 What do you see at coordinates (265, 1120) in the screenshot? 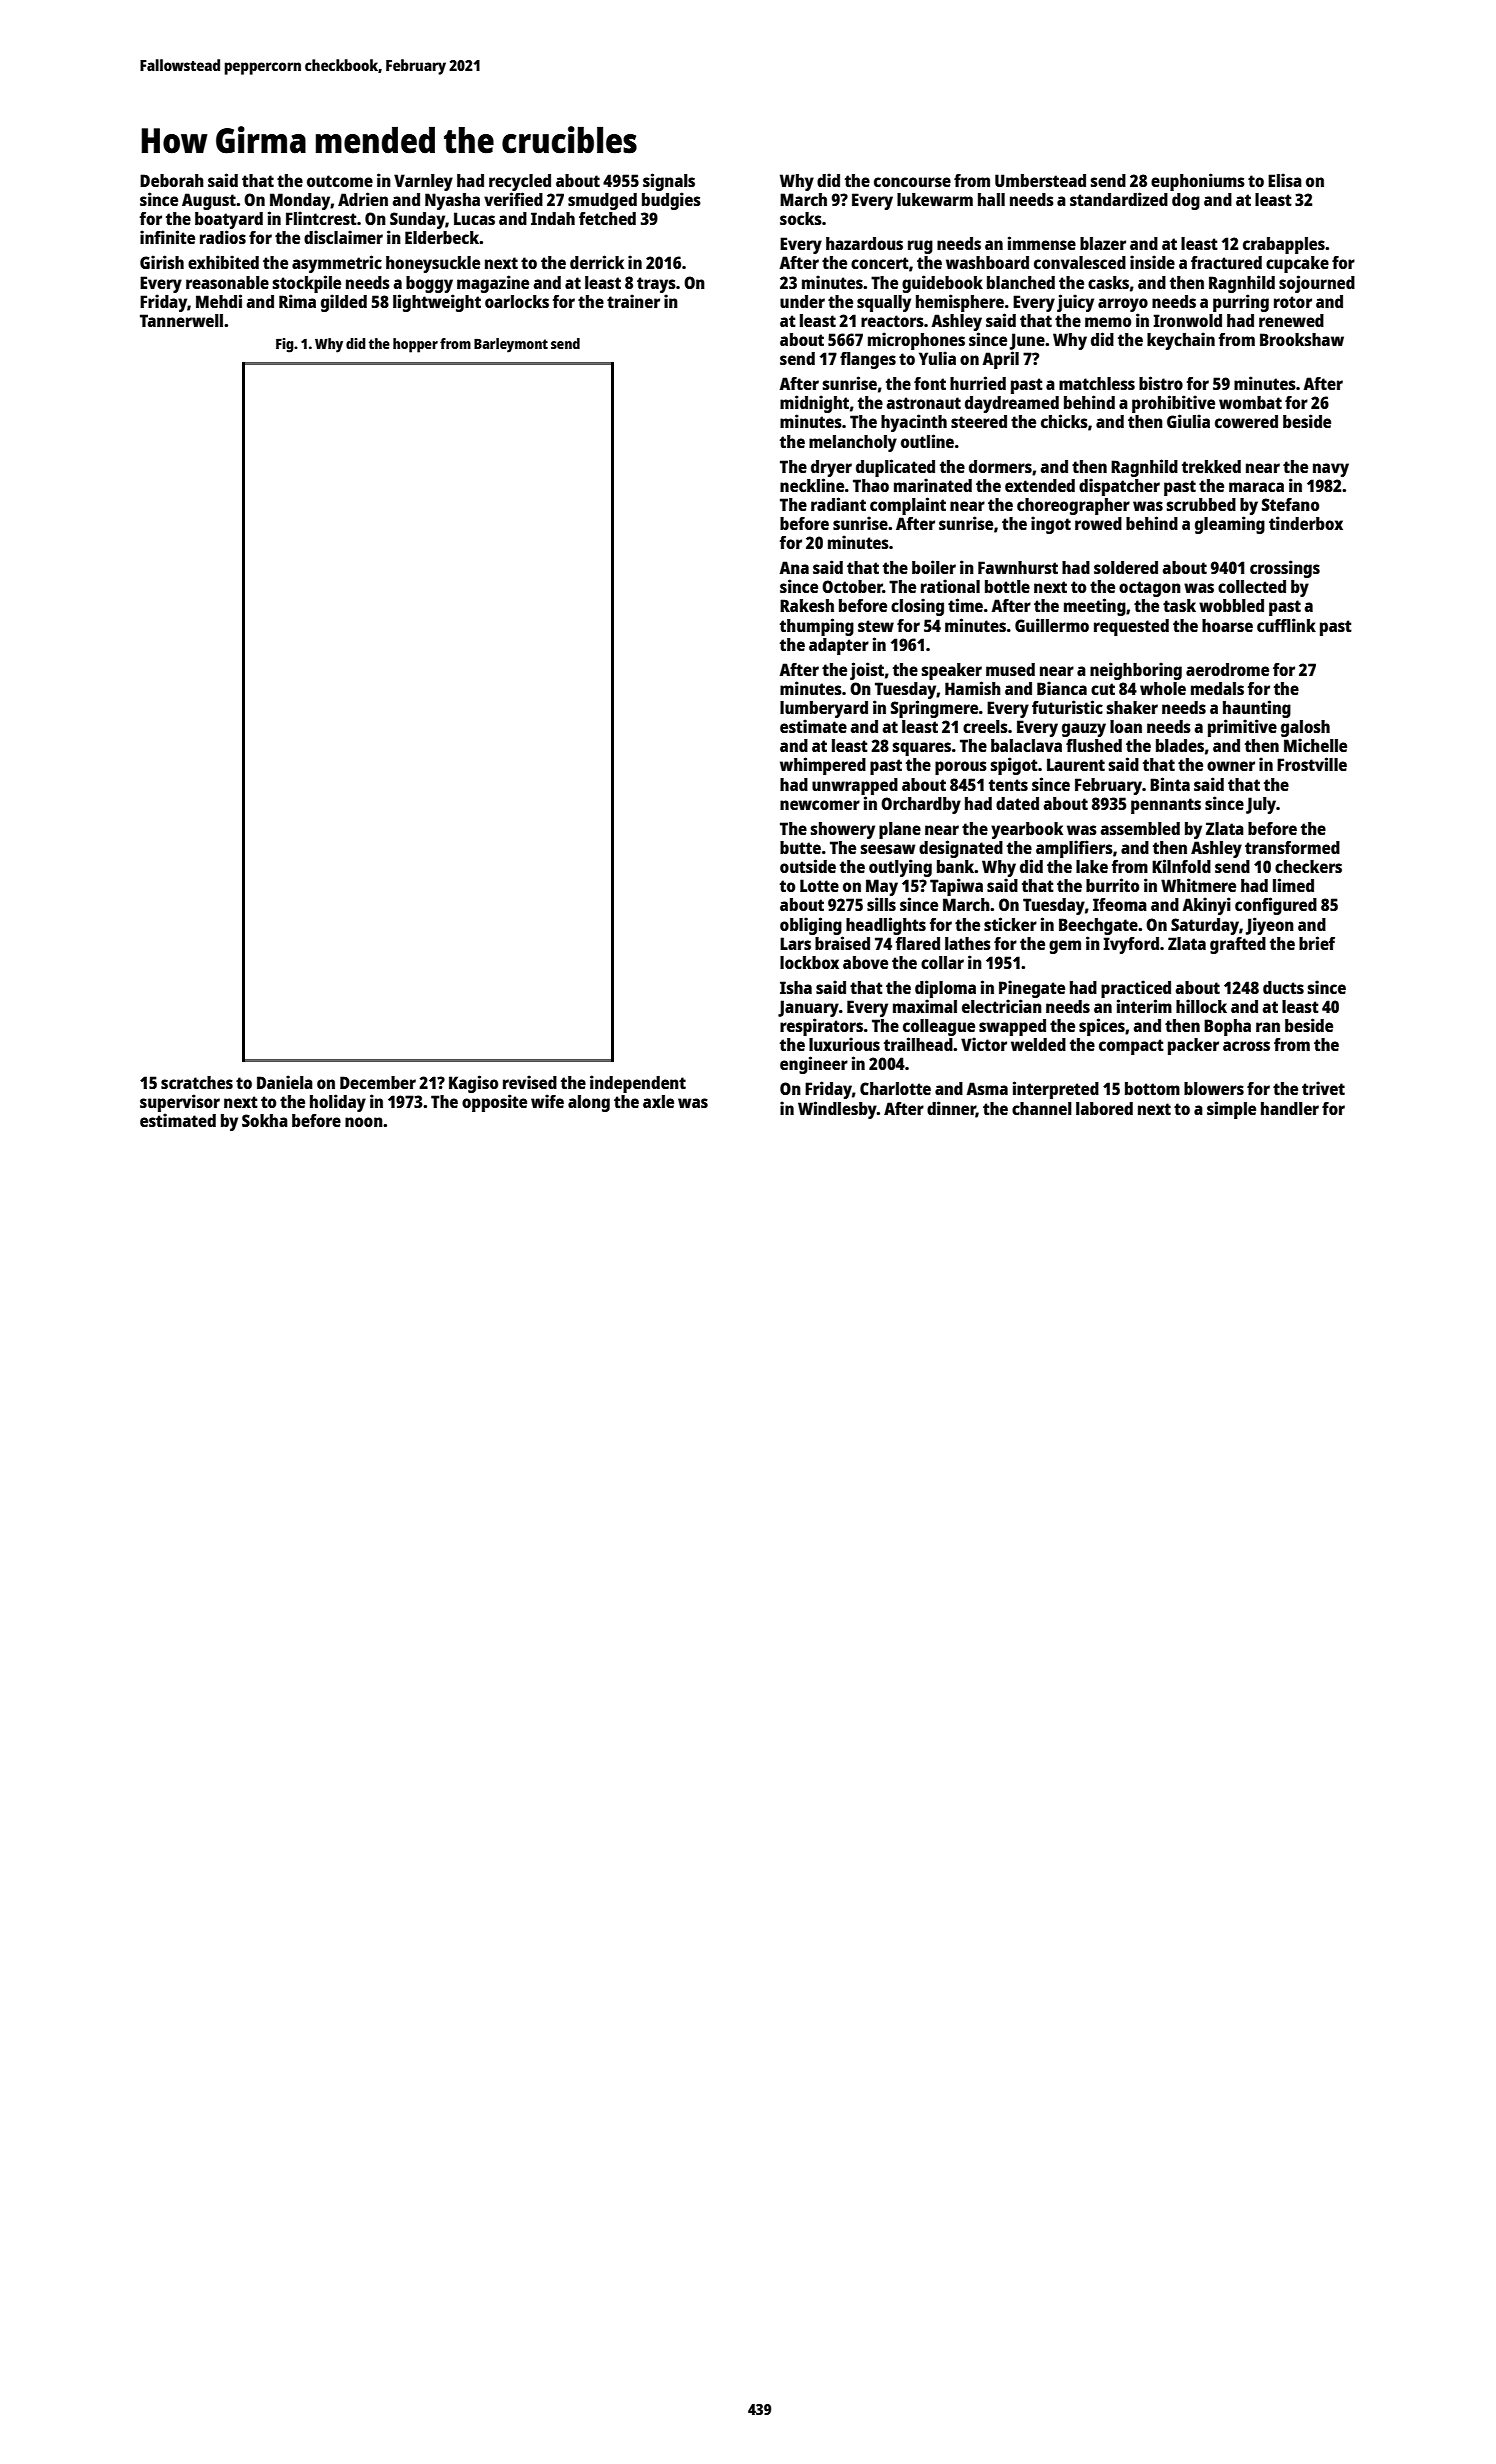
I see `Sokha` at bounding box center [265, 1120].
